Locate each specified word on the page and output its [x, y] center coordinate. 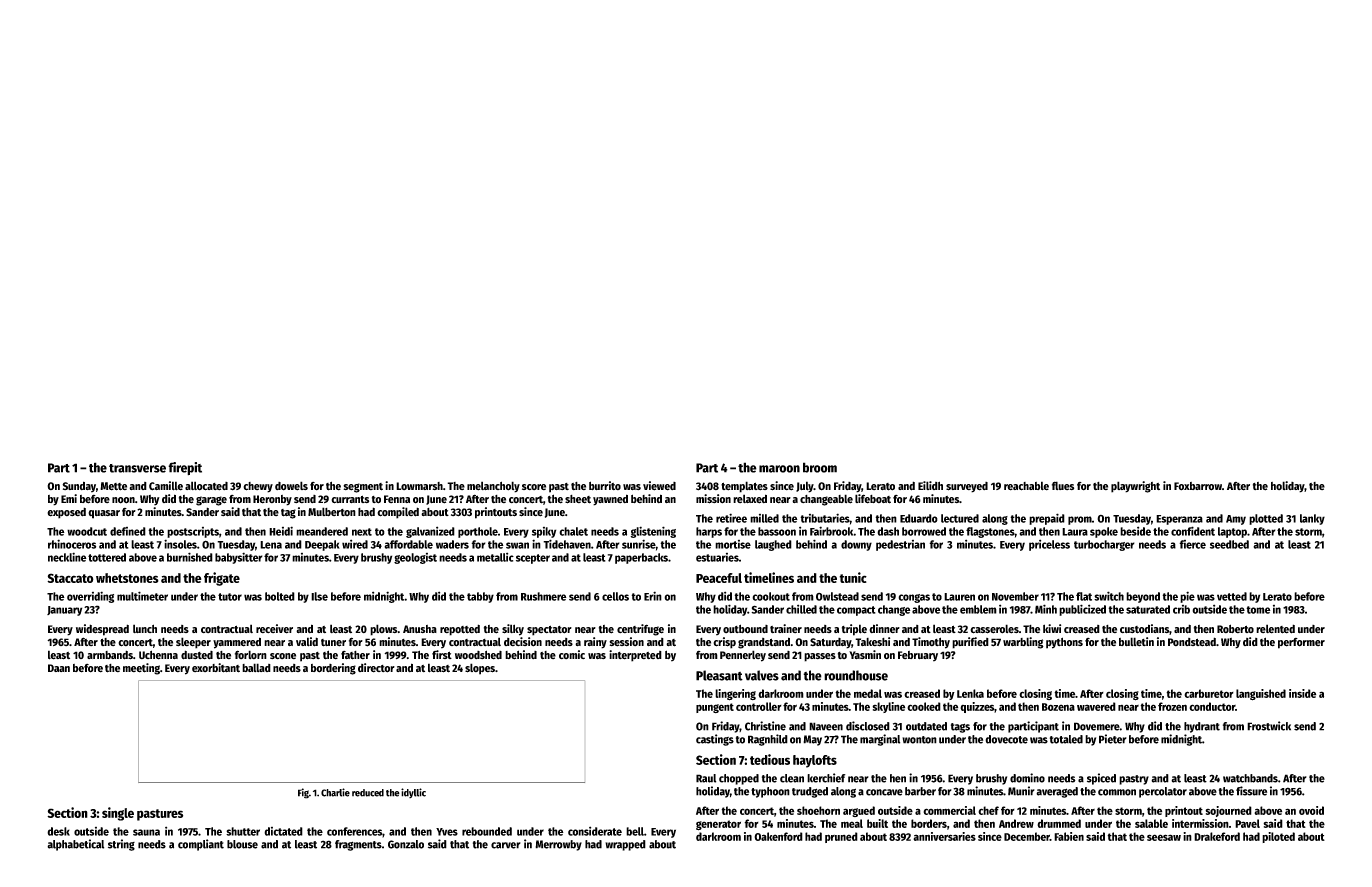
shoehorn [818, 810]
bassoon [777, 531]
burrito [605, 485]
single [118, 814]
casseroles [994, 629]
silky [513, 630]
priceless [1049, 545]
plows [383, 630]
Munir [1021, 791]
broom [820, 467]
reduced [368, 793]
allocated [206, 486]
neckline [67, 557]
